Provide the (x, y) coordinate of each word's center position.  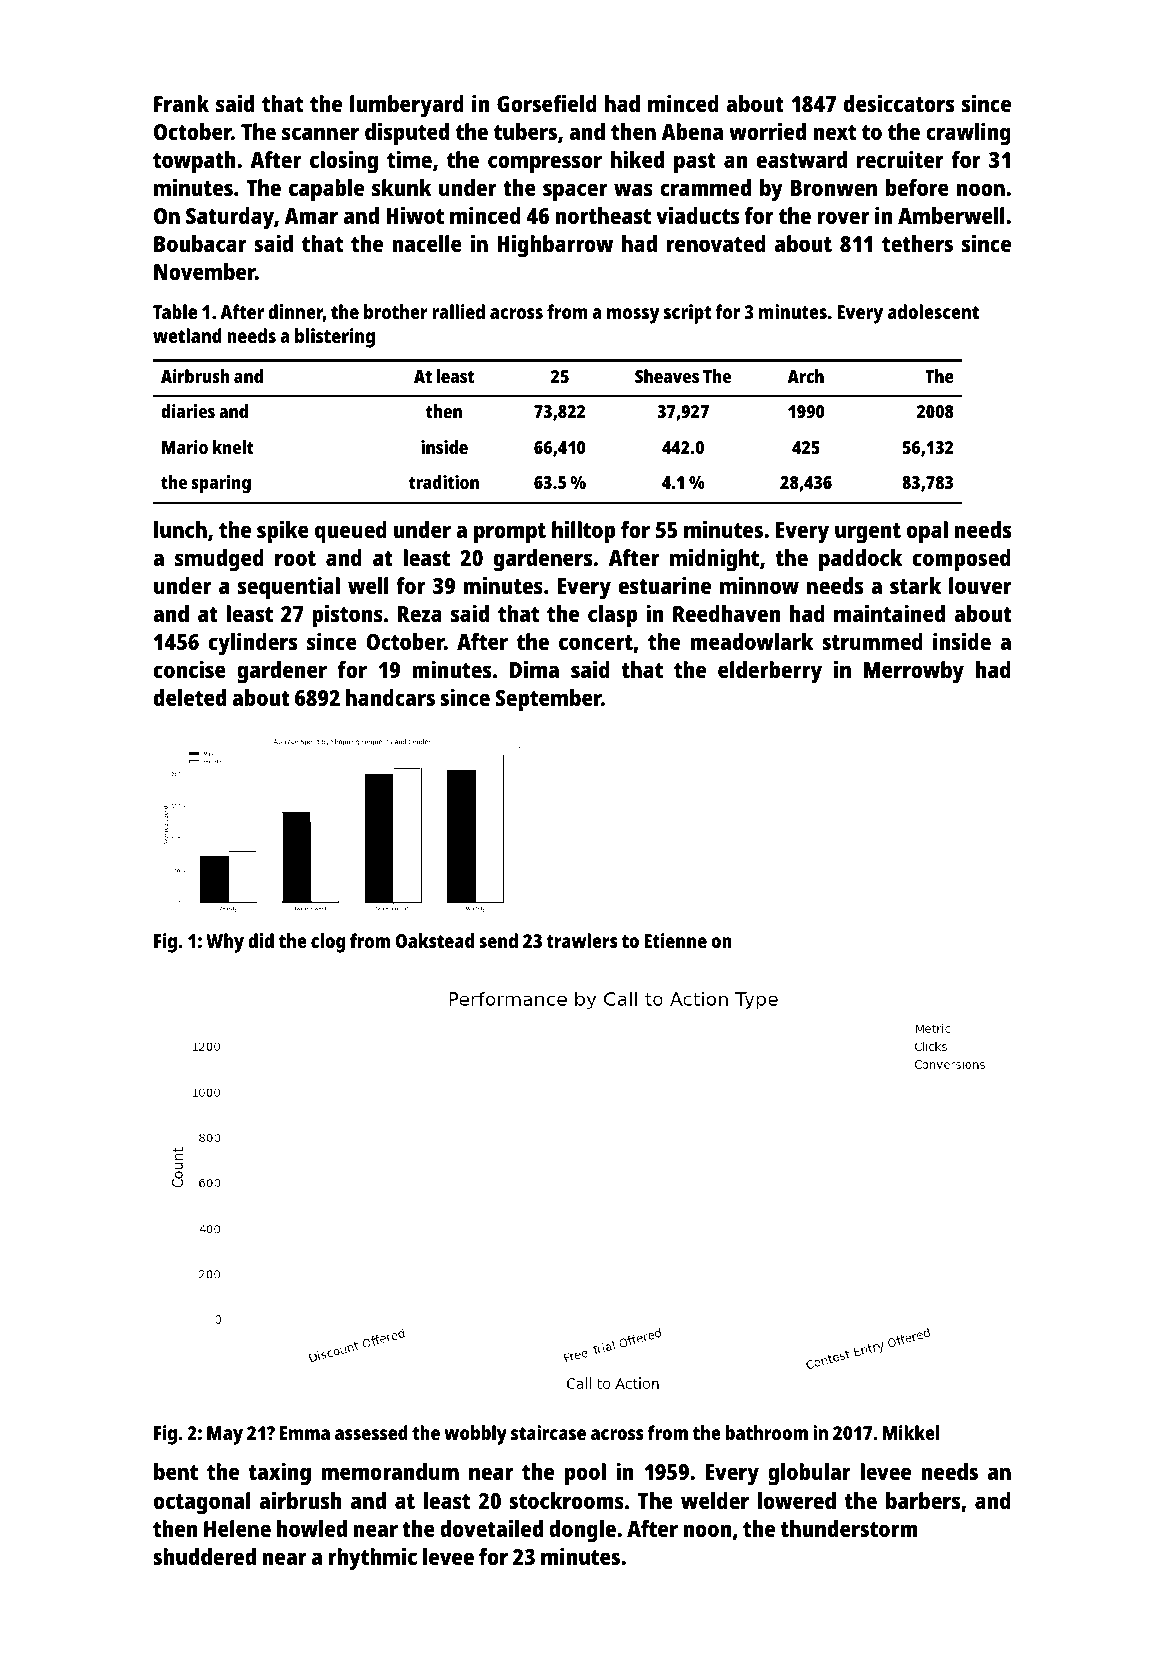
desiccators (899, 103)
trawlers (582, 940)
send (498, 940)
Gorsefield (547, 103)
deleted (190, 697)
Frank (181, 103)
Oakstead (435, 940)
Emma (305, 1433)
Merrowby (914, 672)
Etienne (675, 940)
